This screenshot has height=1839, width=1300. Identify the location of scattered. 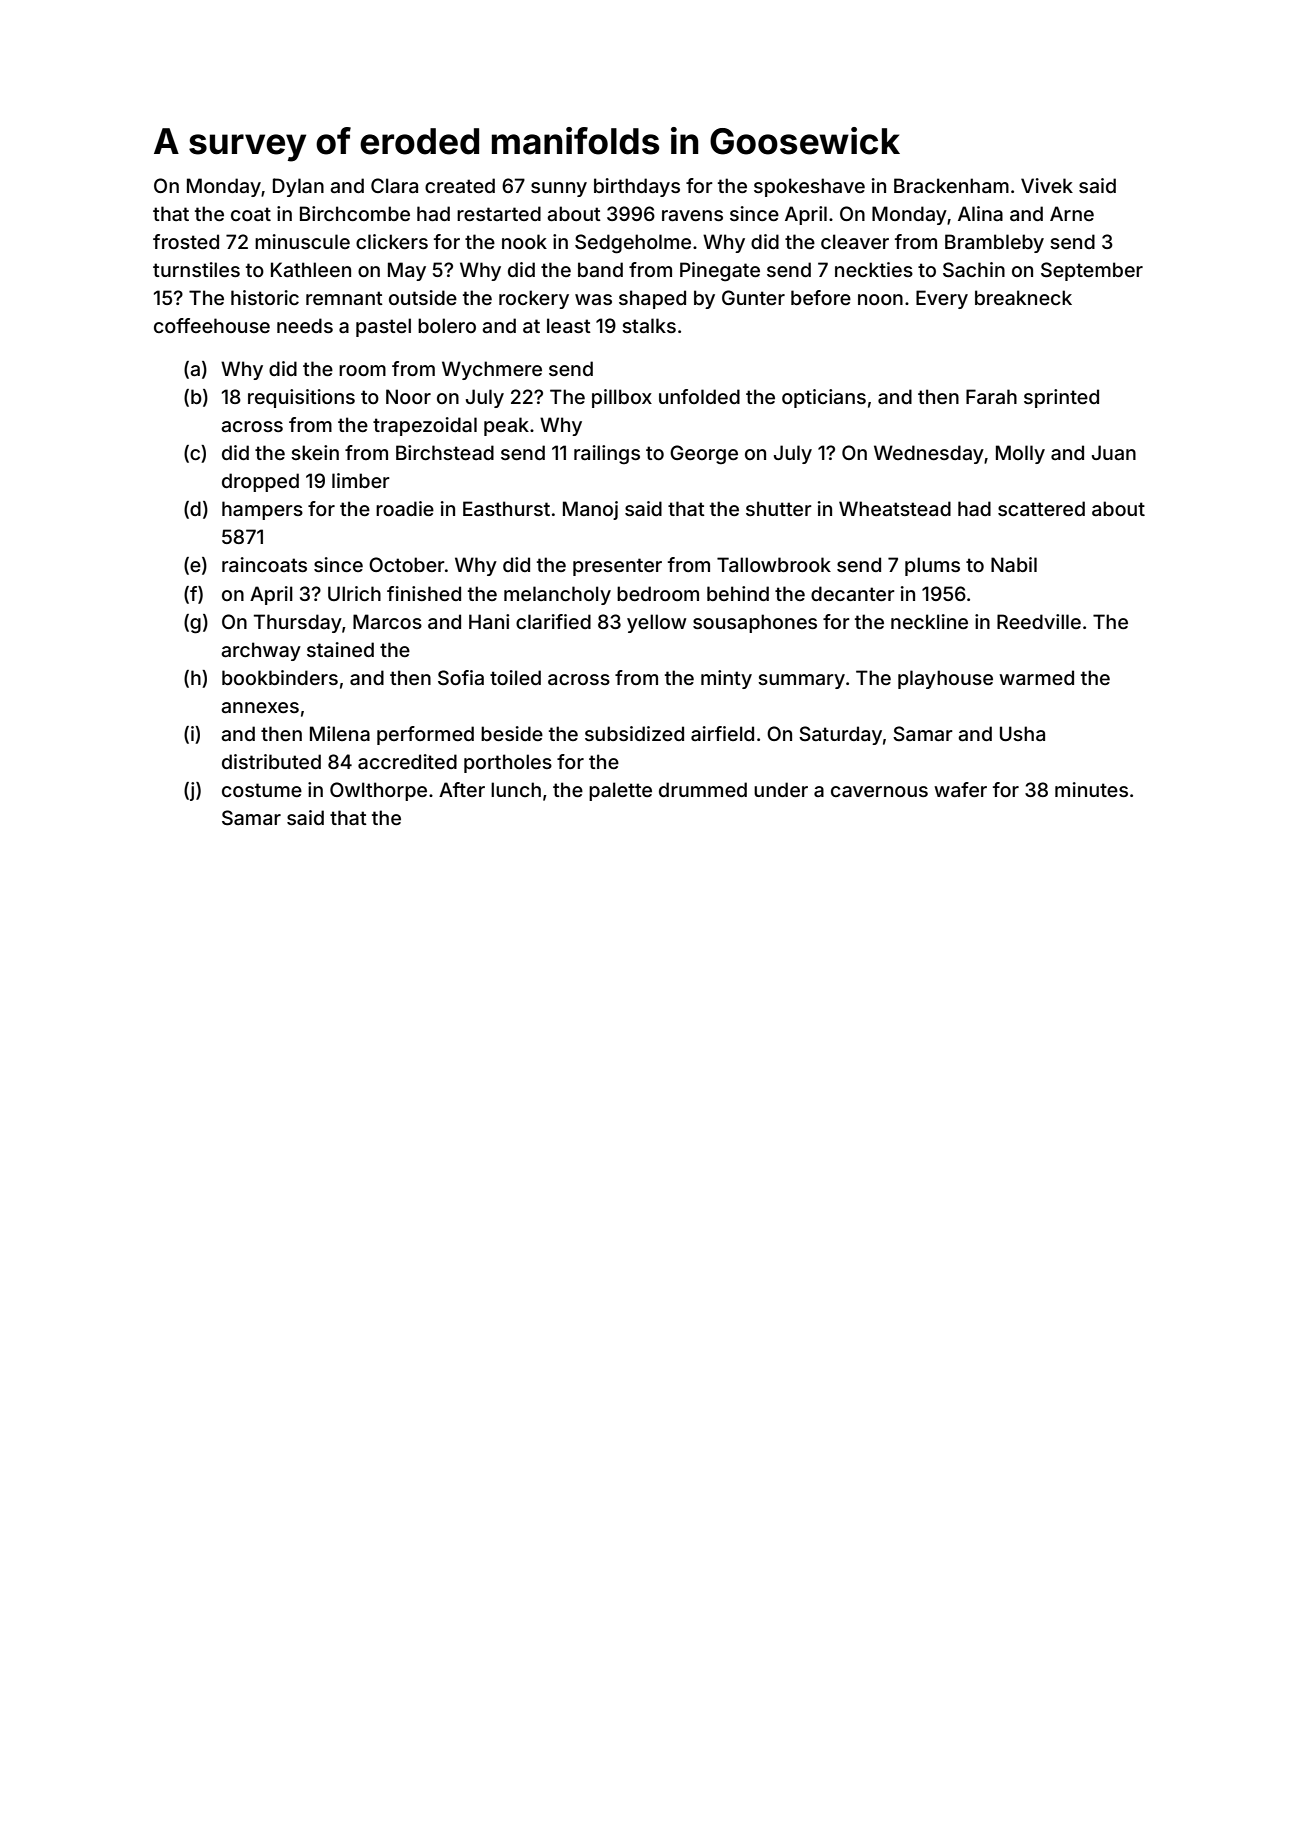
(1041, 508).
